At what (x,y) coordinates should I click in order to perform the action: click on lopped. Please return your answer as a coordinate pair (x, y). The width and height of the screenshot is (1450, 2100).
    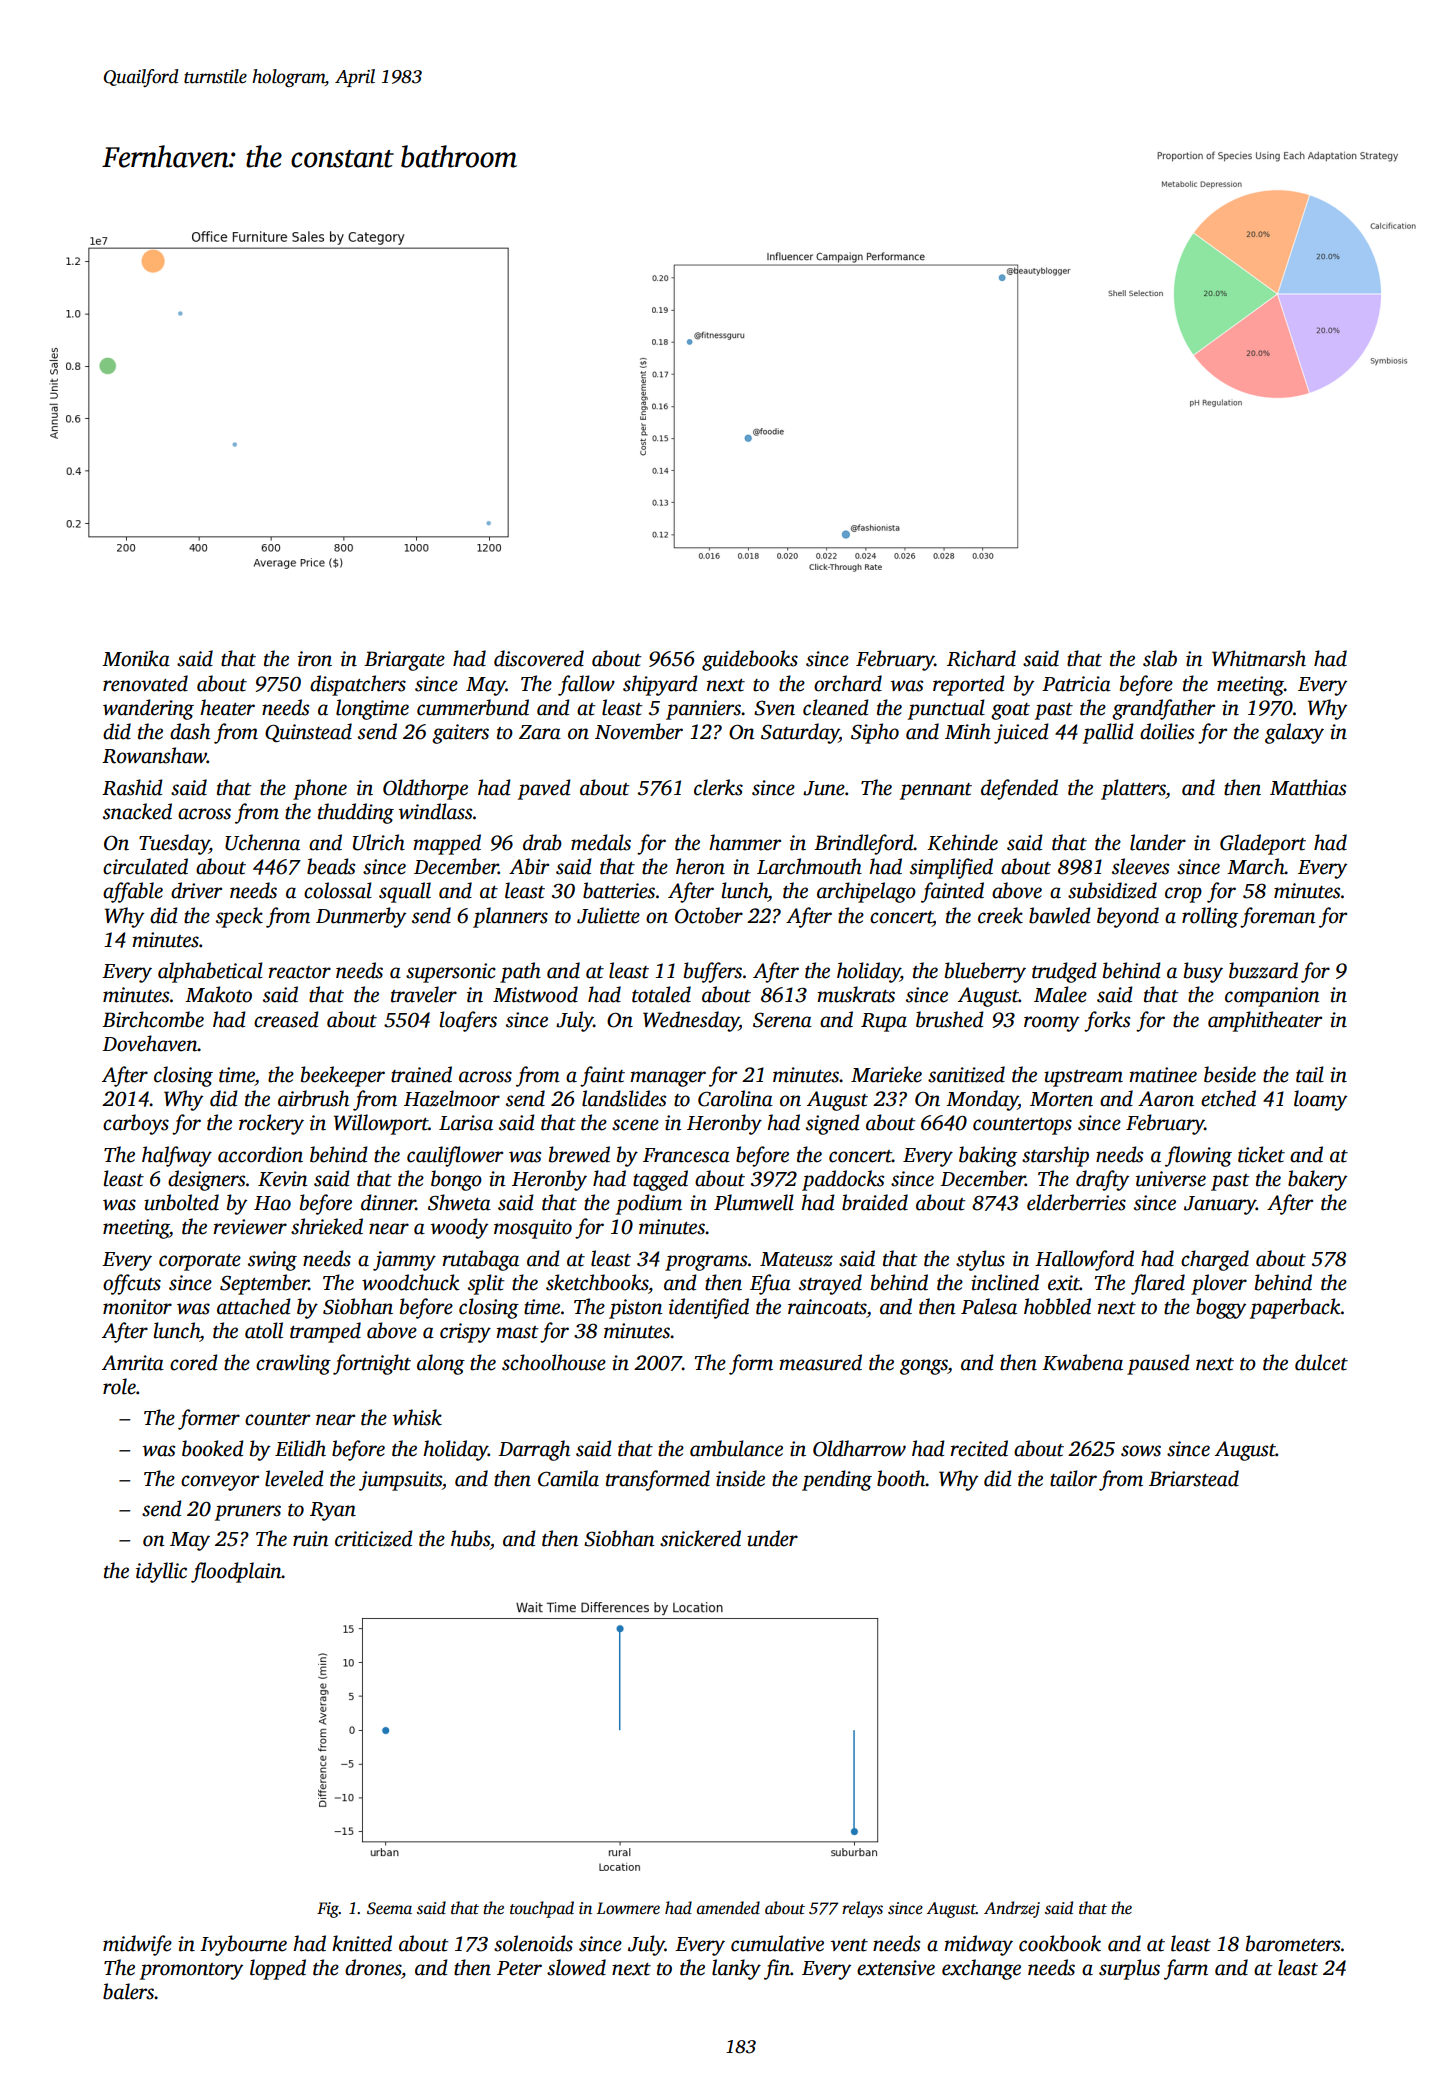
    Looking at the image, I should click on (278, 1969).
